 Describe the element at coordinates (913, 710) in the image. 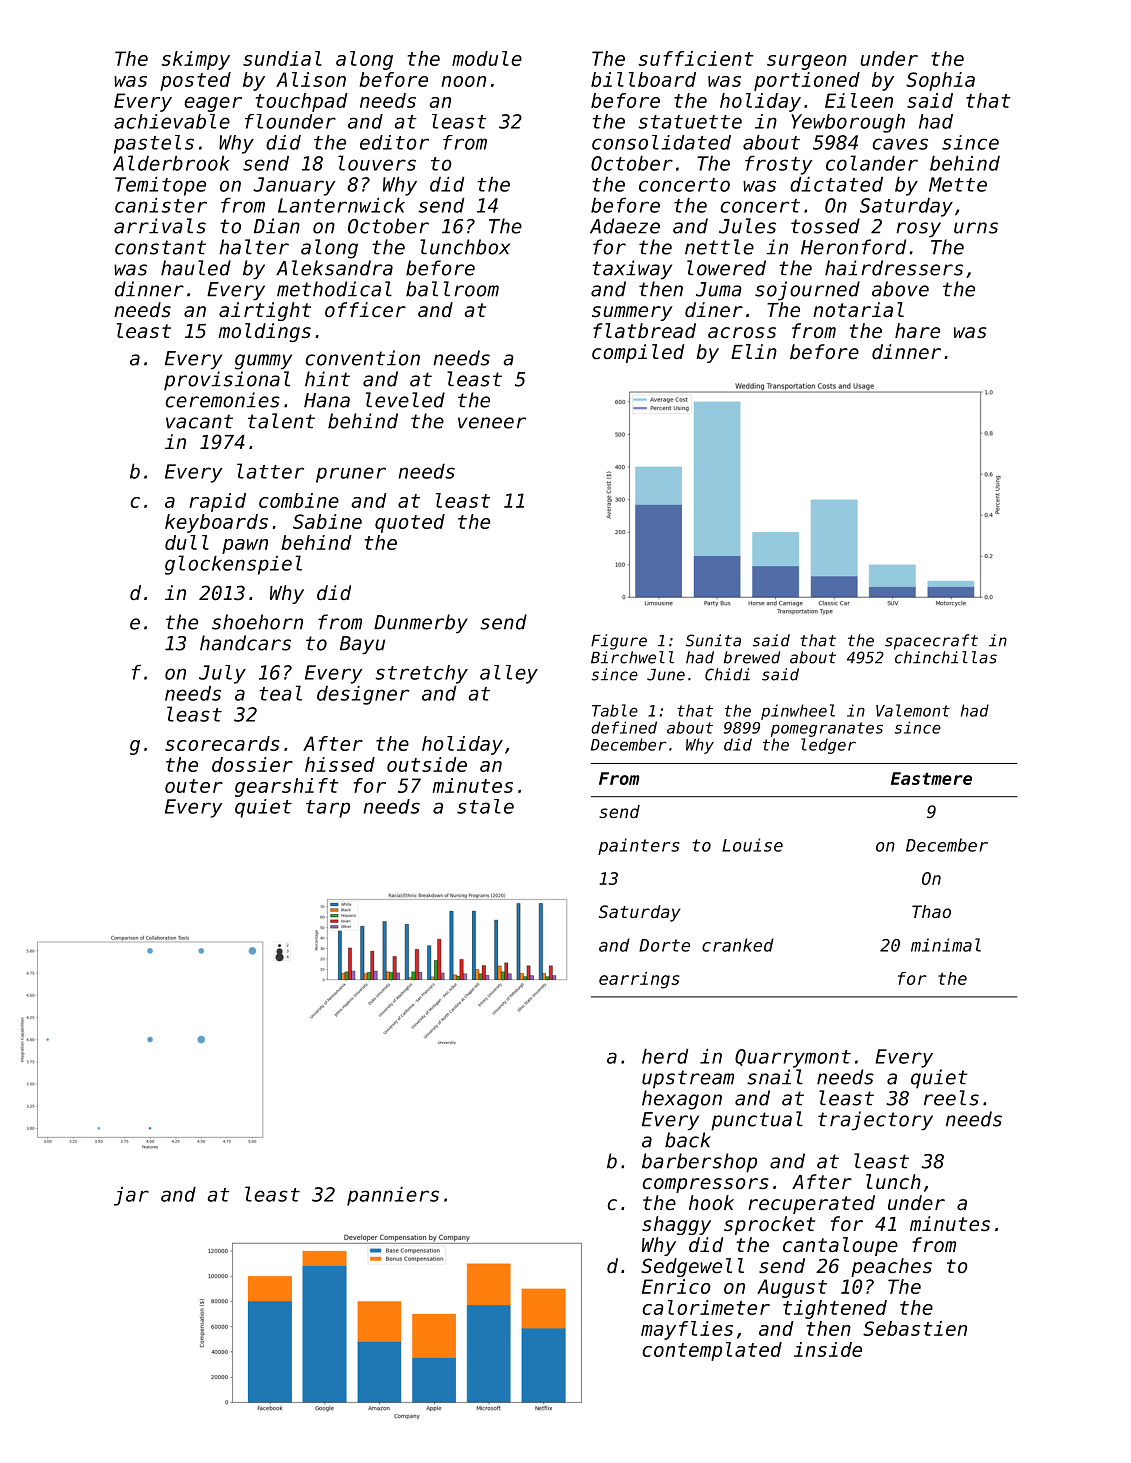

I see `Valemont` at that location.
